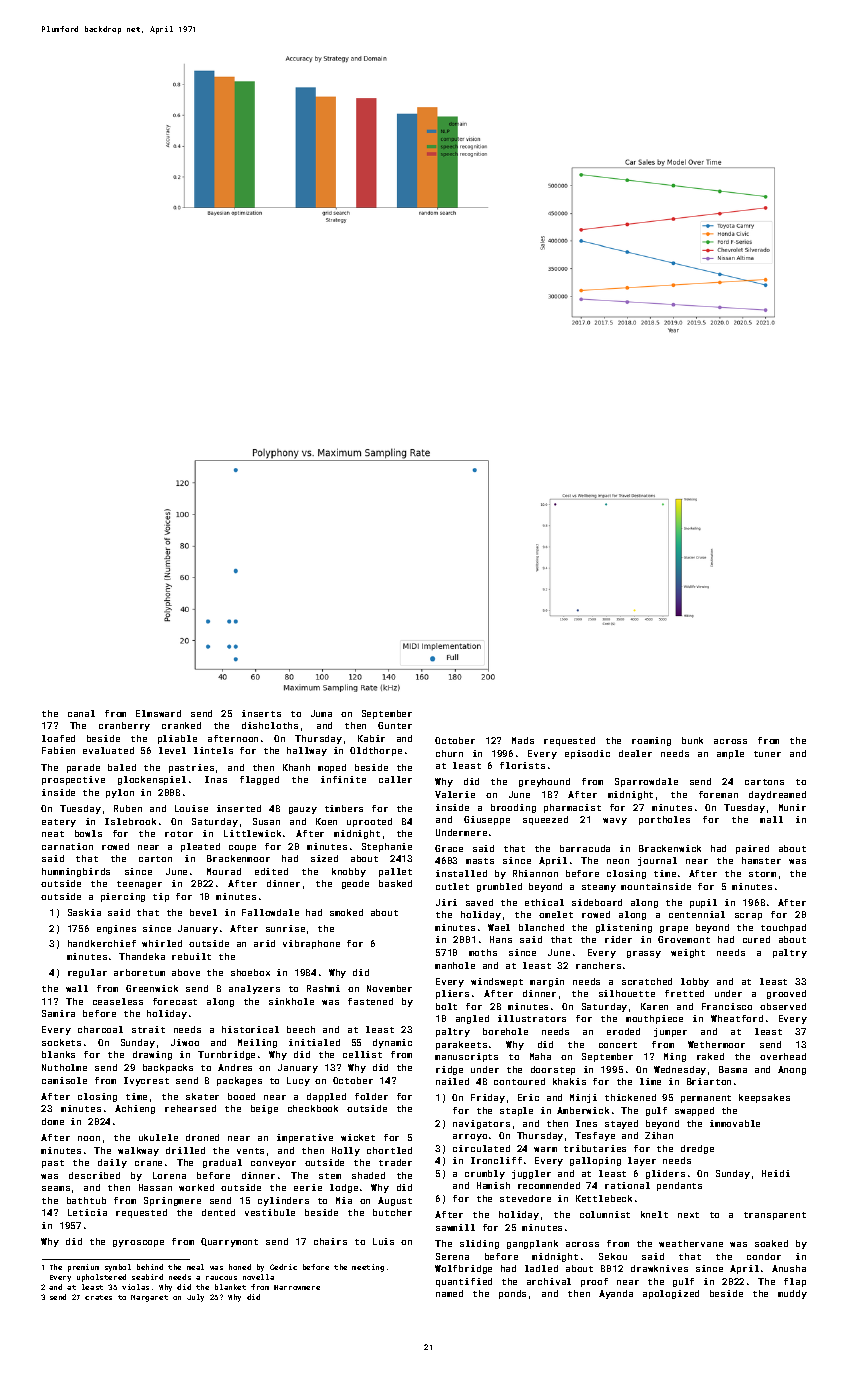 This image has height=1400, width=849. Describe the element at coordinates (671, 1294) in the image. I see `apologized` at that location.
